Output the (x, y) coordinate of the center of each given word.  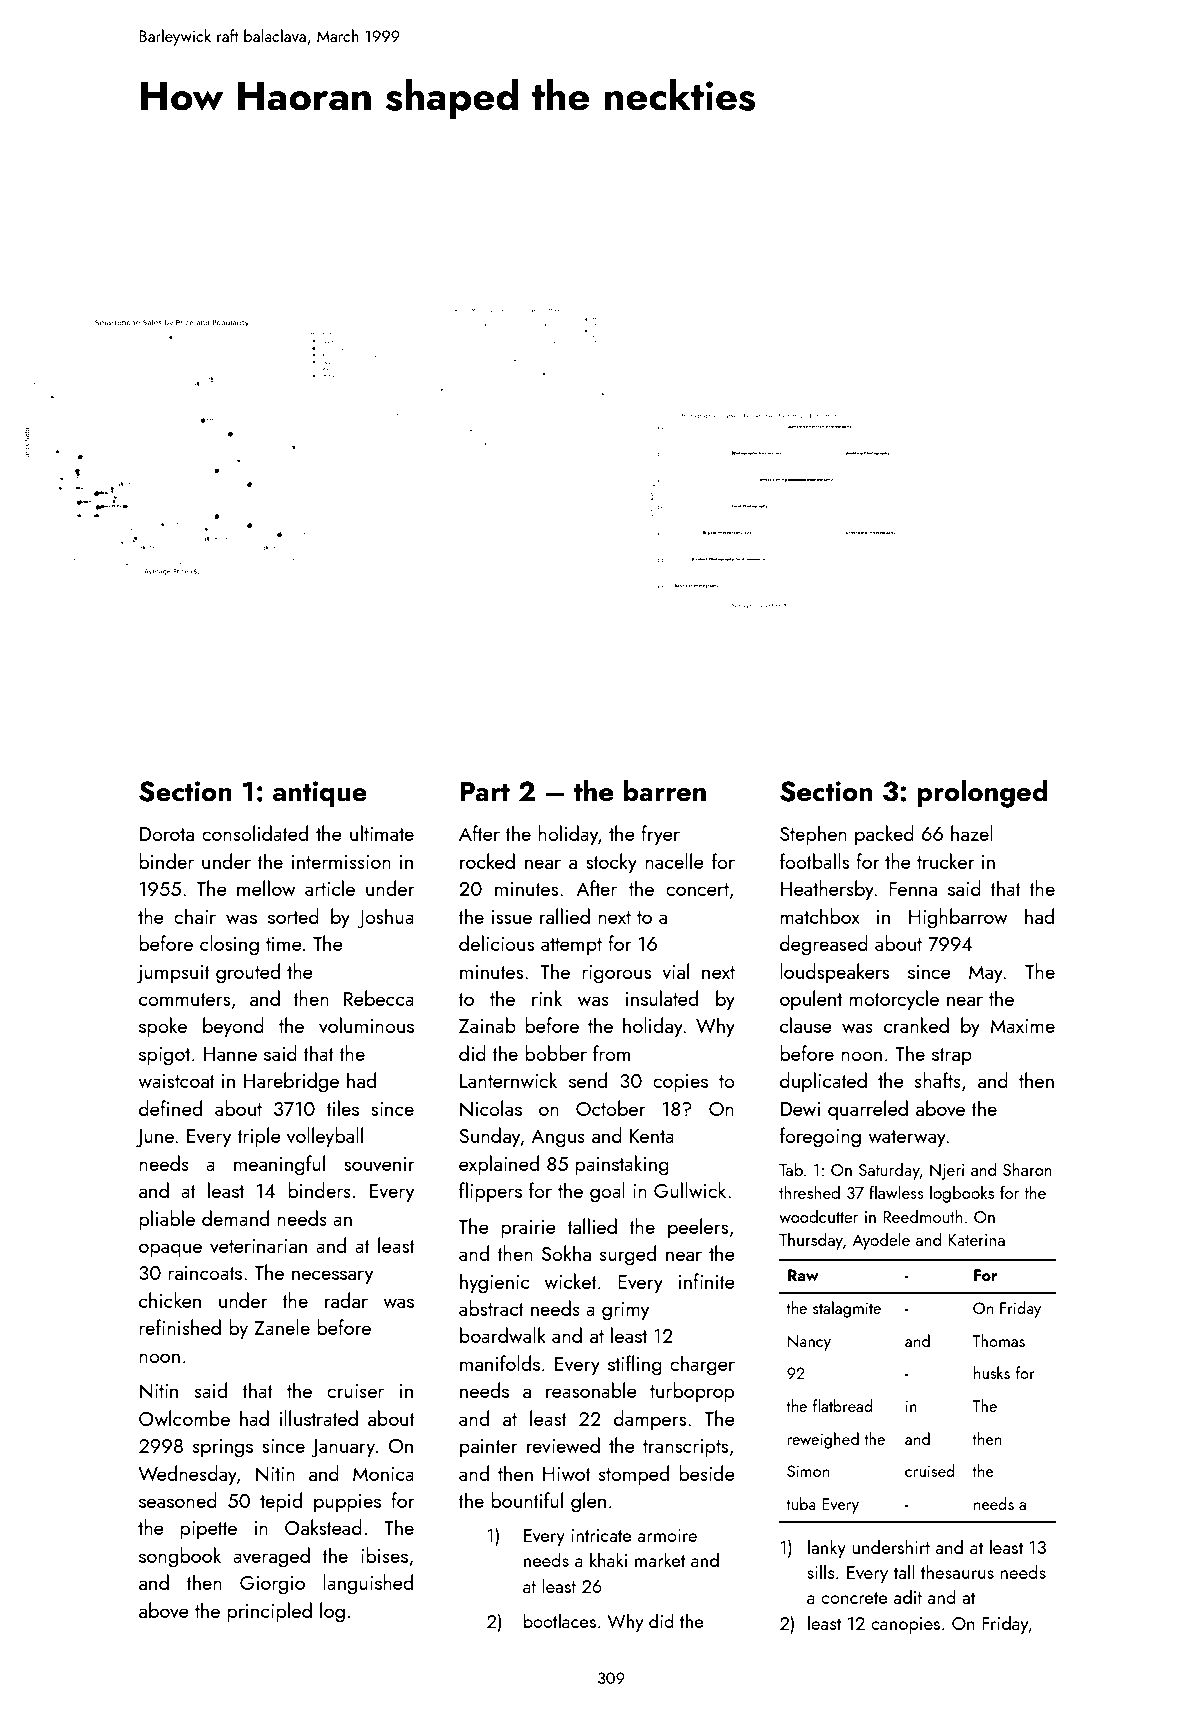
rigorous (616, 974)
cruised (930, 1470)
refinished (180, 1327)
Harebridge (291, 1082)
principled (269, 1612)
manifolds (500, 1363)
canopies (905, 1625)
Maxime (1023, 1026)
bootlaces (560, 1620)
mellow (266, 888)
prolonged (982, 793)
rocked (487, 861)
